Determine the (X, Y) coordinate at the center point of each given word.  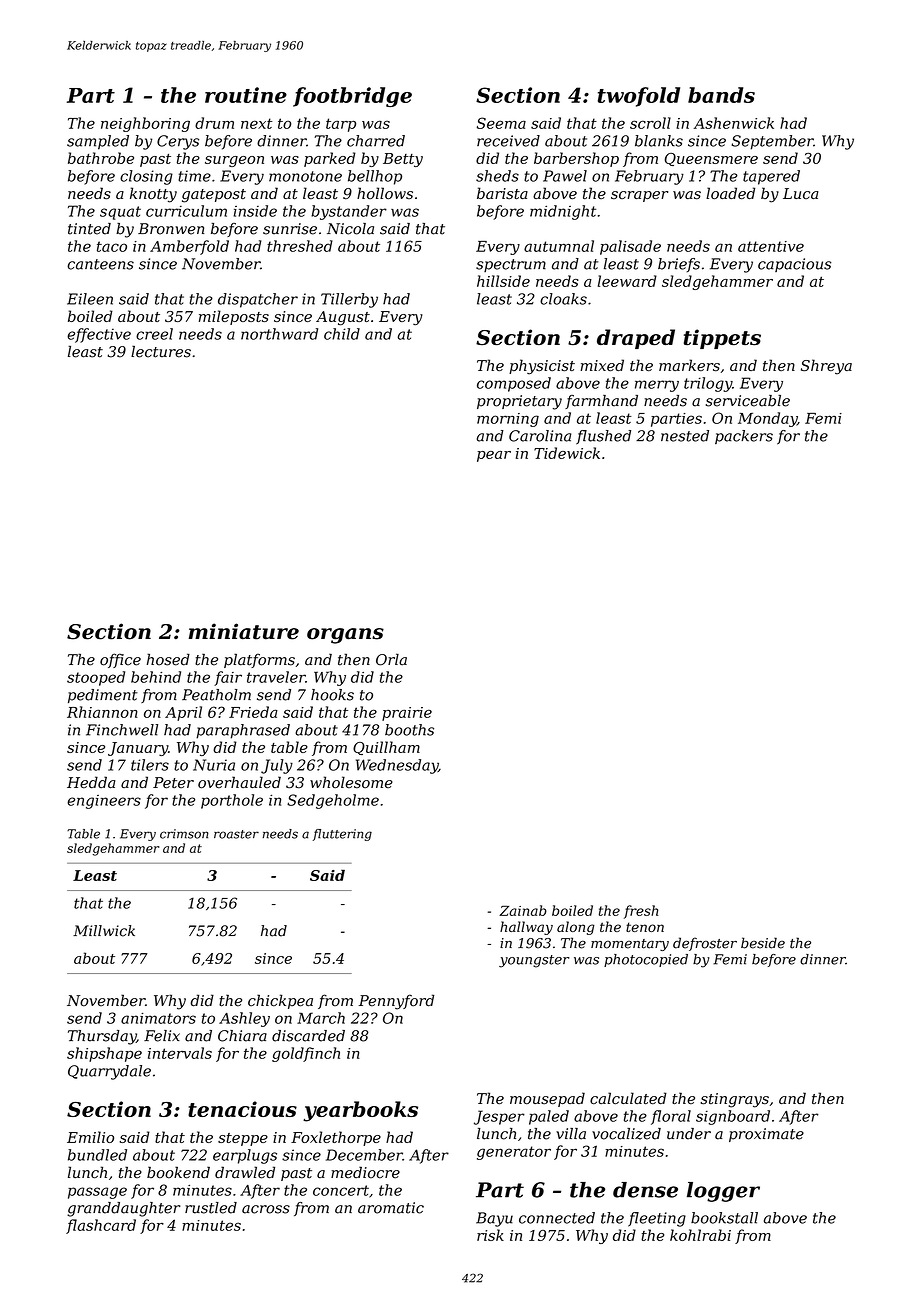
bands (721, 95)
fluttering (342, 835)
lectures (161, 351)
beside (763, 943)
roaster (236, 834)
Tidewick (567, 453)
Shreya (826, 367)
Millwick (104, 931)
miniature (244, 631)
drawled (245, 1172)
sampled (98, 142)
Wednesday (397, 766)
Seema (501, 123)
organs (345, 636)
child (342, 334)
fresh (641, 912)
